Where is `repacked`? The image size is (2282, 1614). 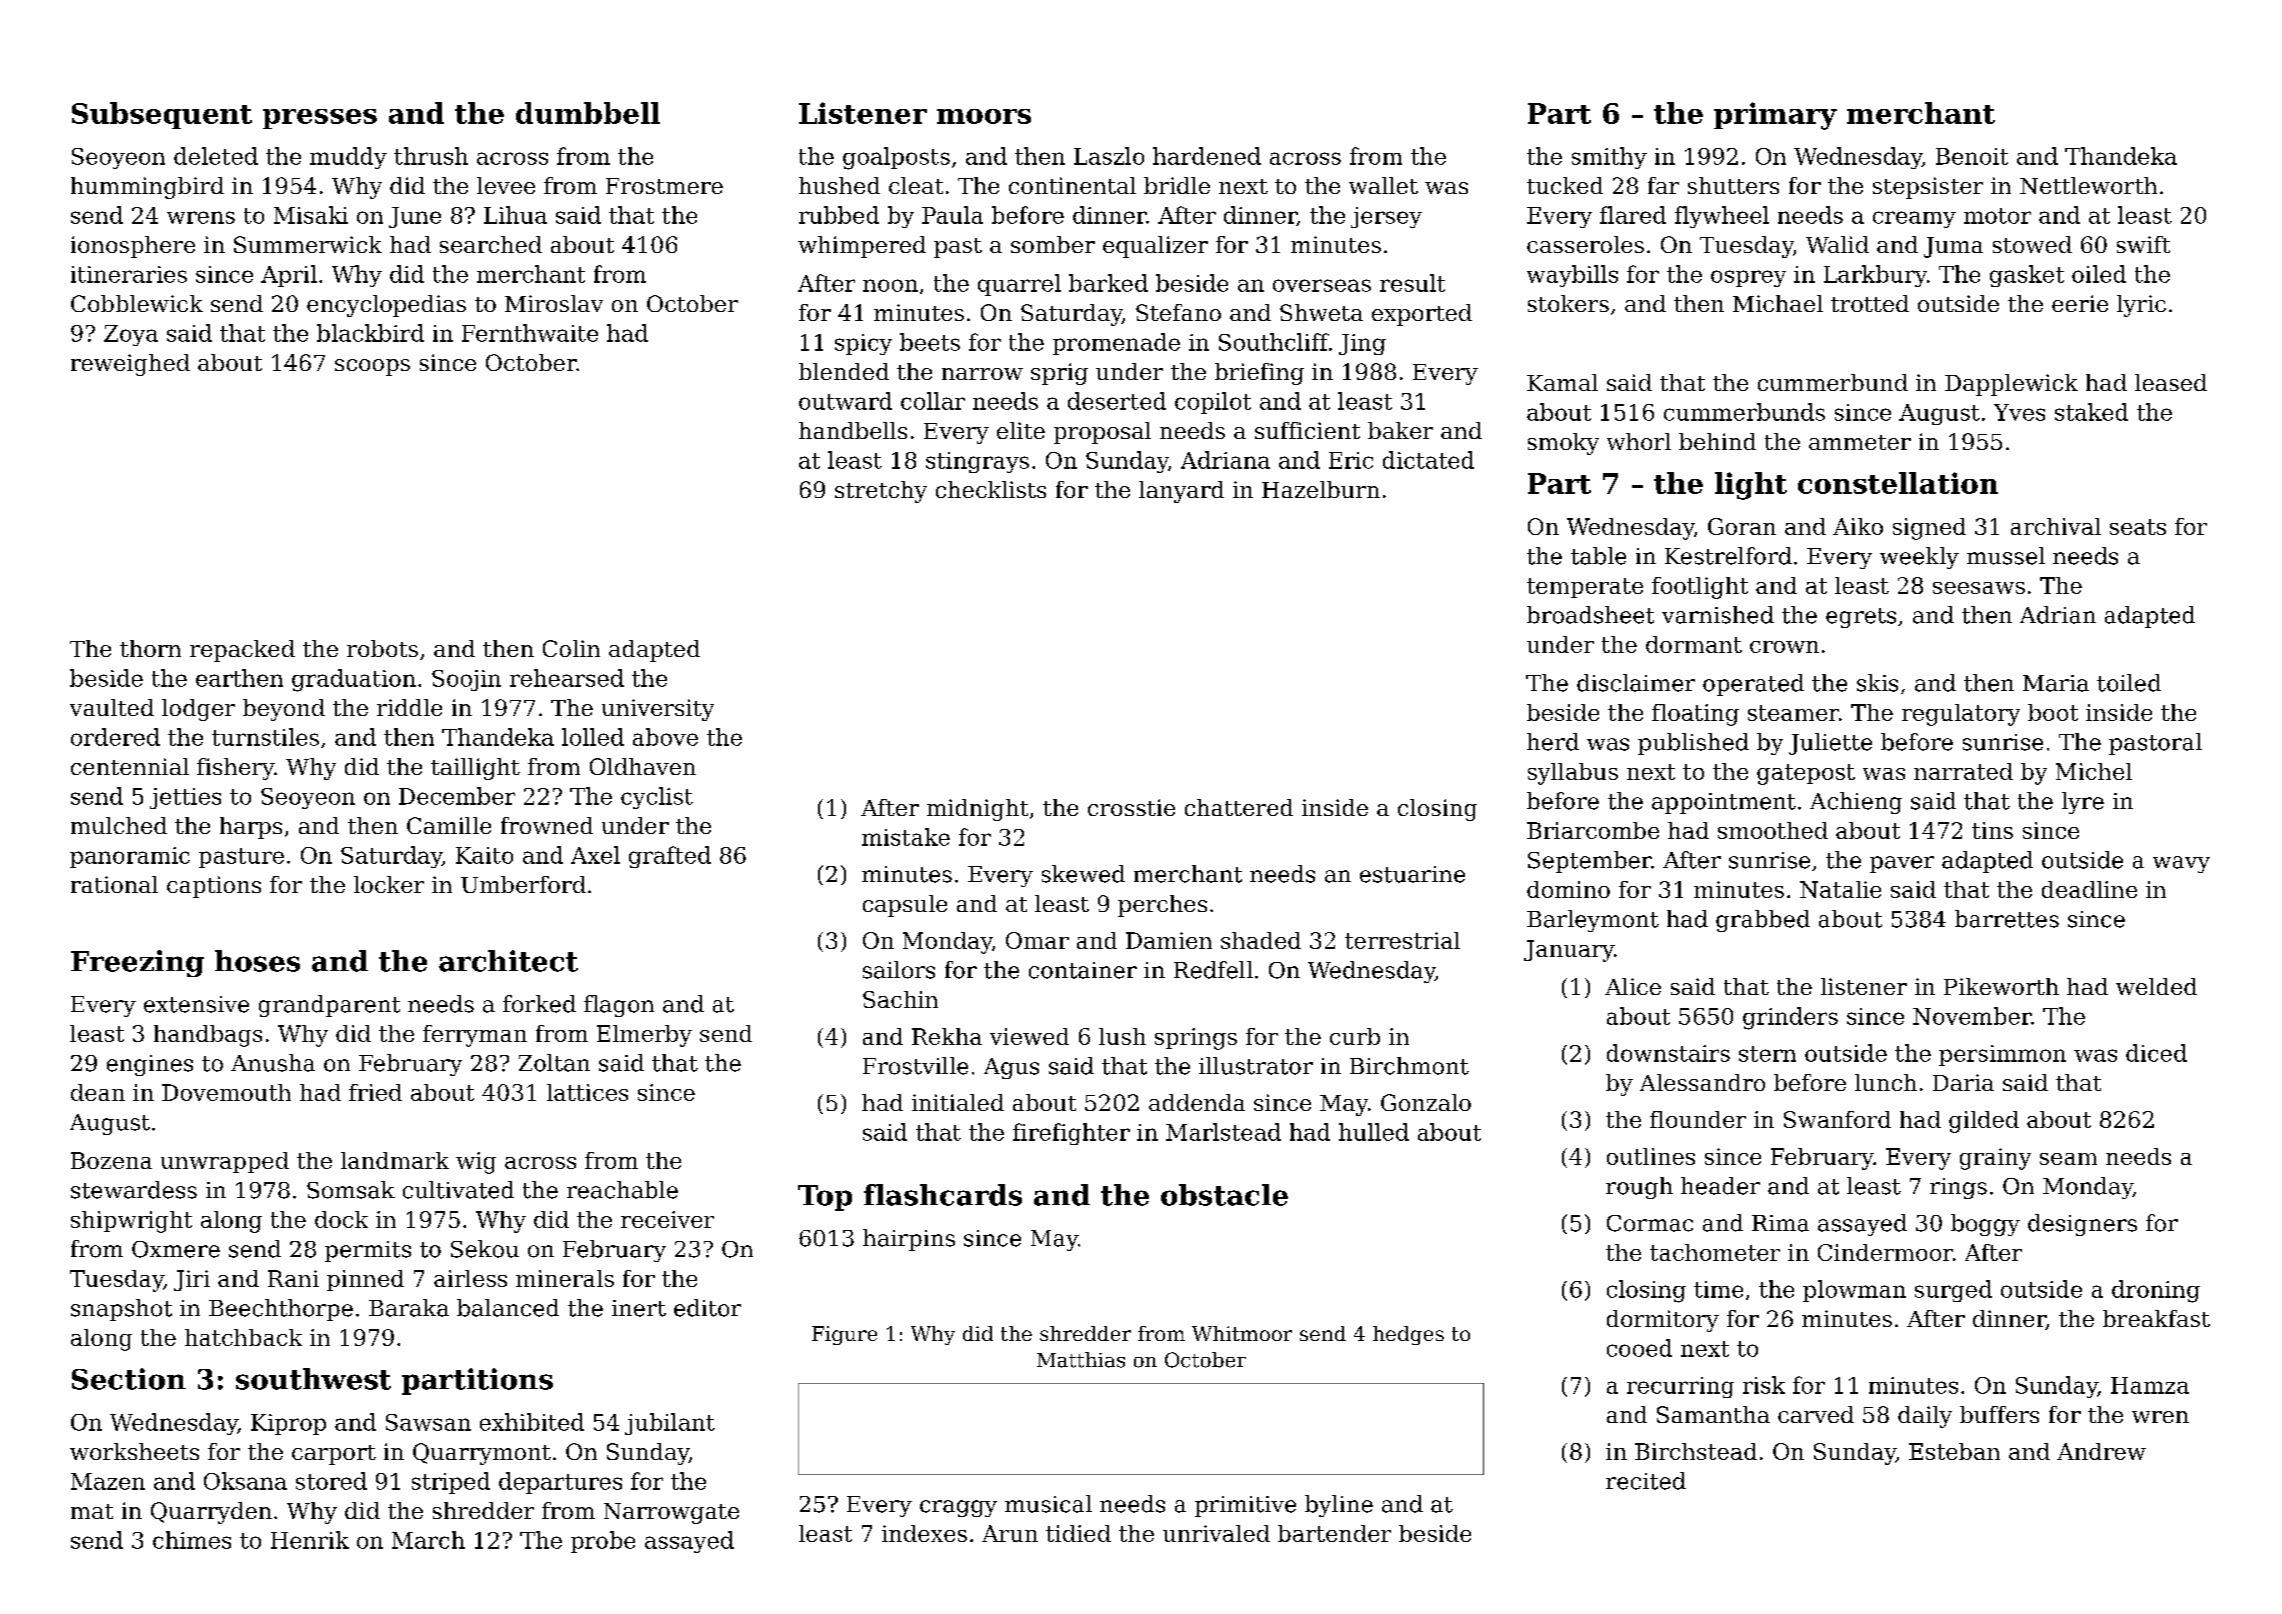
repacked is located at coordinates (242, 651).
